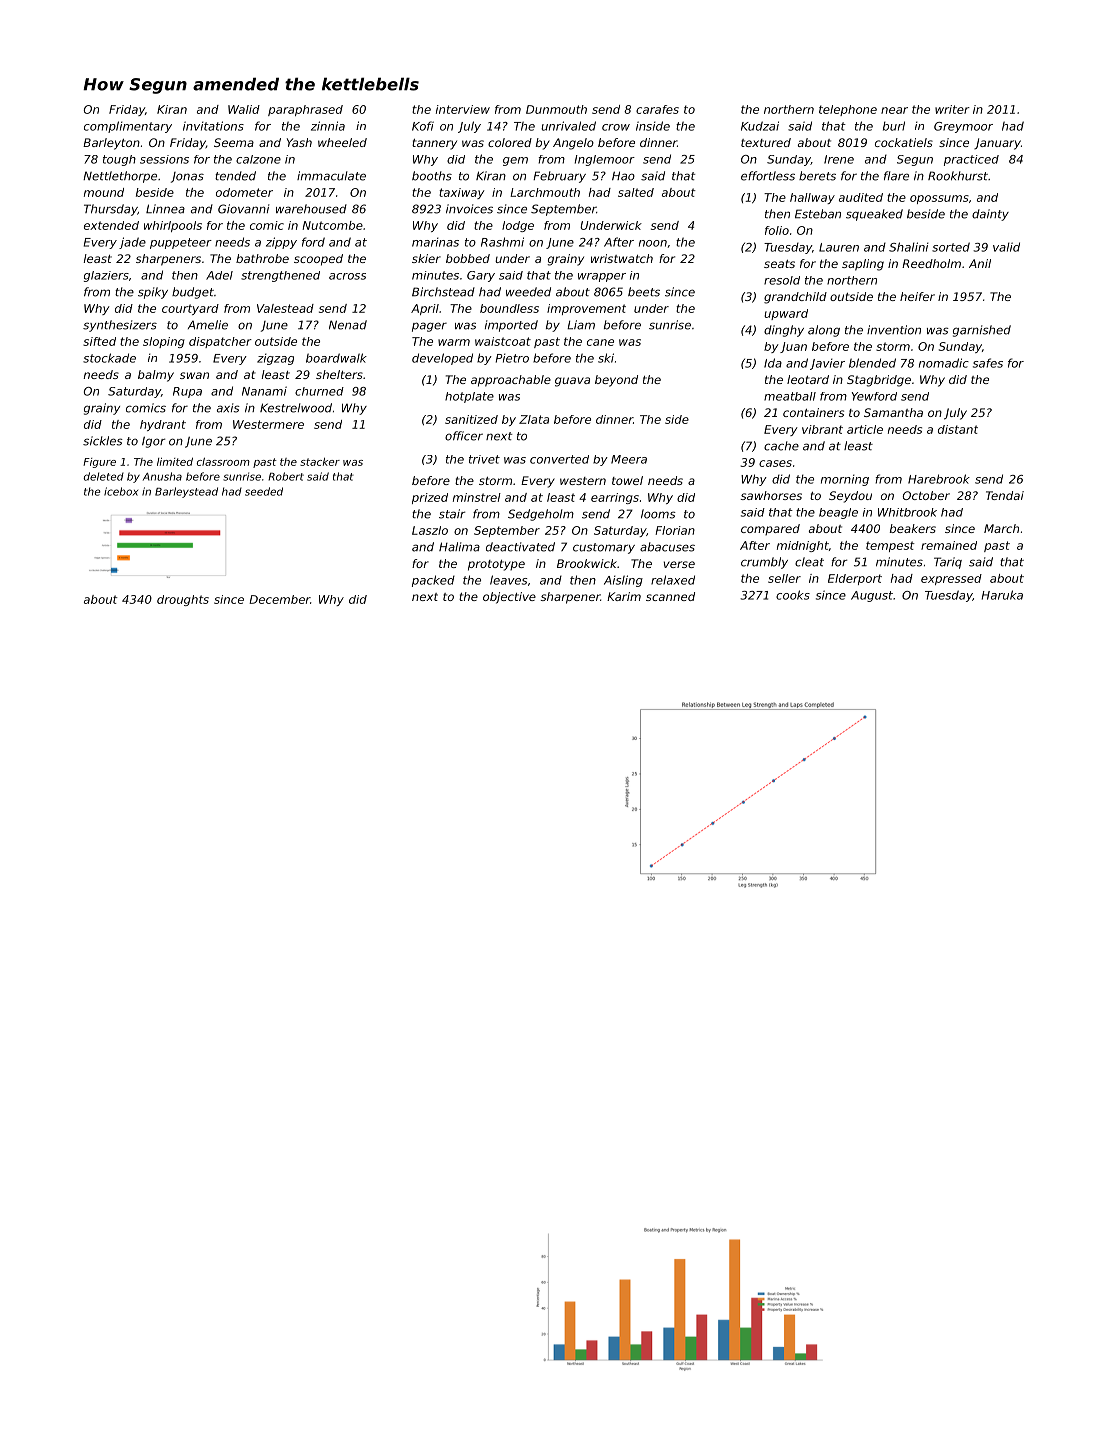 The height and width of the screenshot is (1432, 1107). What do you see at coordinates (106, 276) in the screenshot?
I see `glaziers` at bounding box center [106, 276].
